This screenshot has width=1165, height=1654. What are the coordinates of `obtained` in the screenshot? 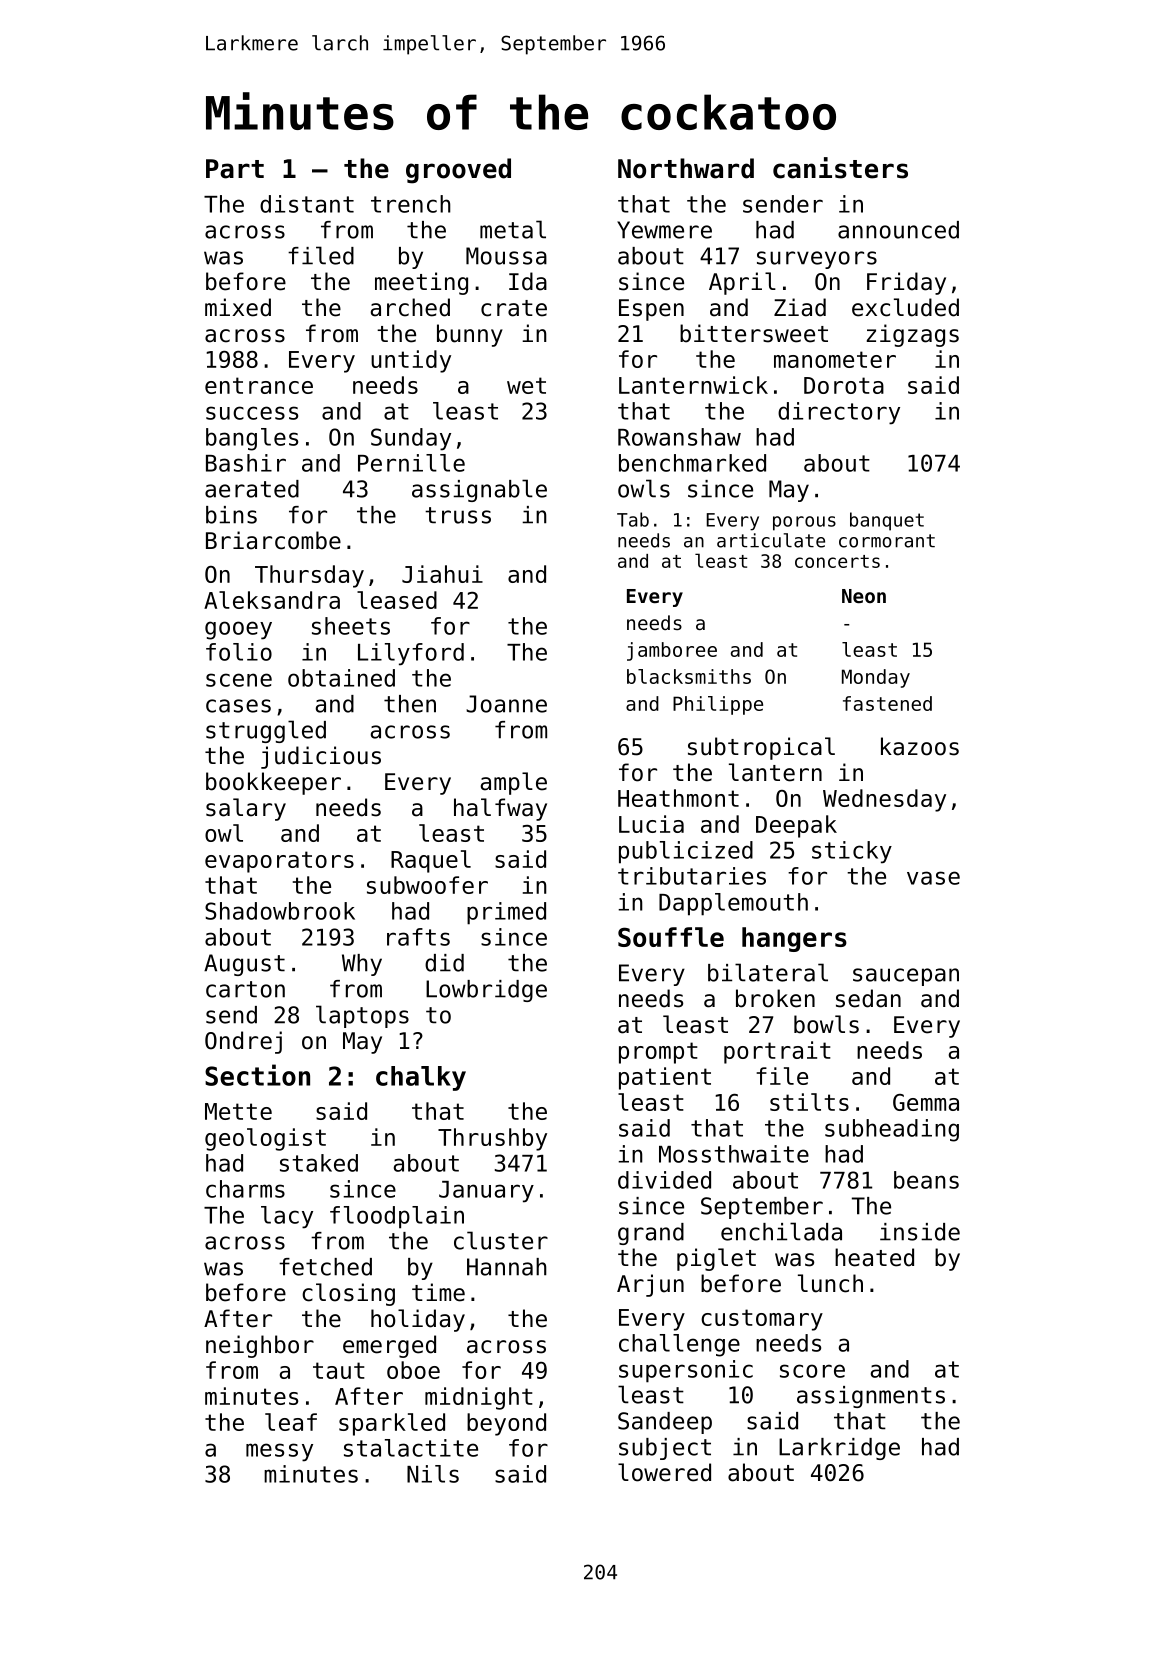 It's located at (341, 678).
